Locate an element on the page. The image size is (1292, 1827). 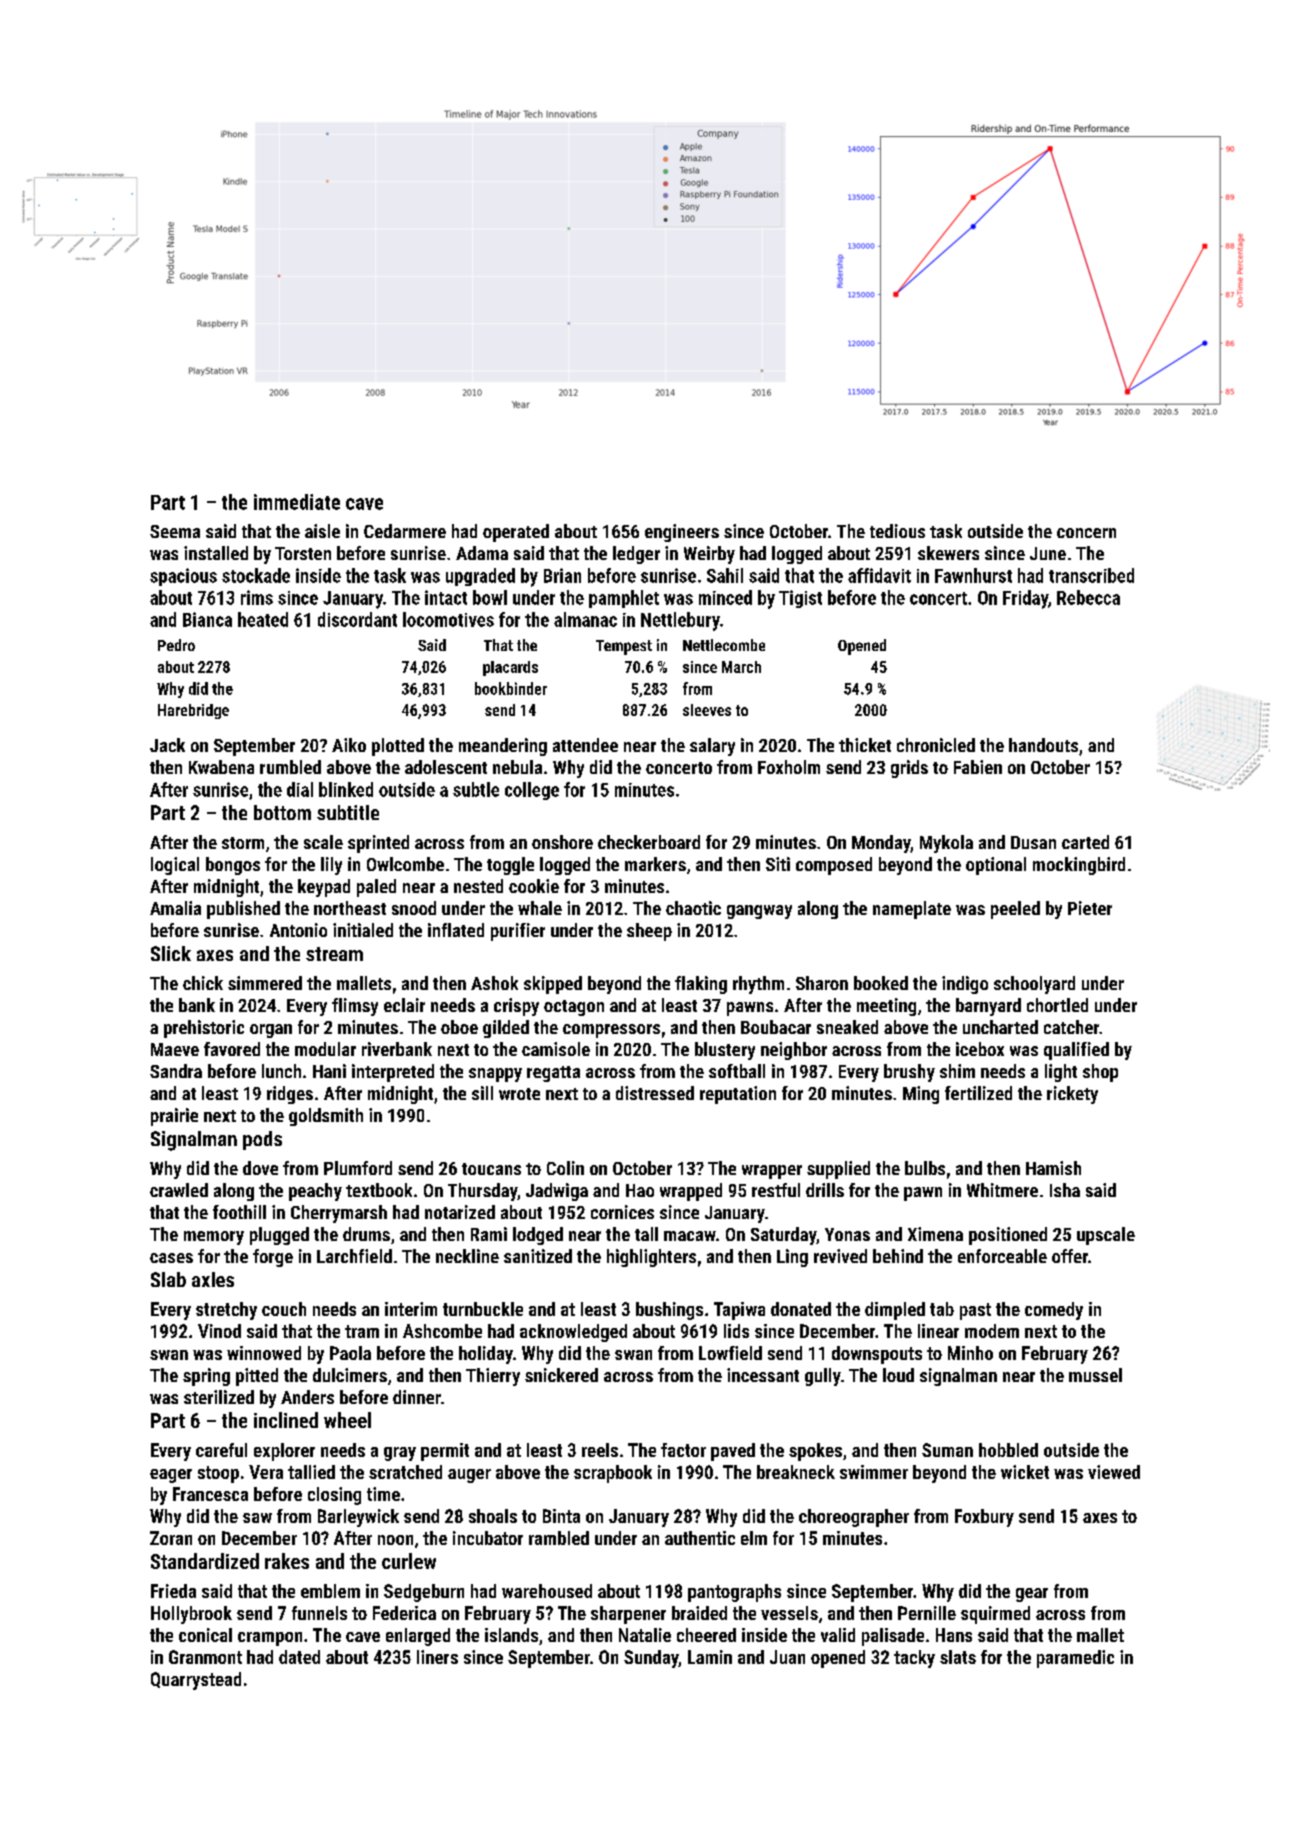
checkerboard is located at coordinates (649, 842).
